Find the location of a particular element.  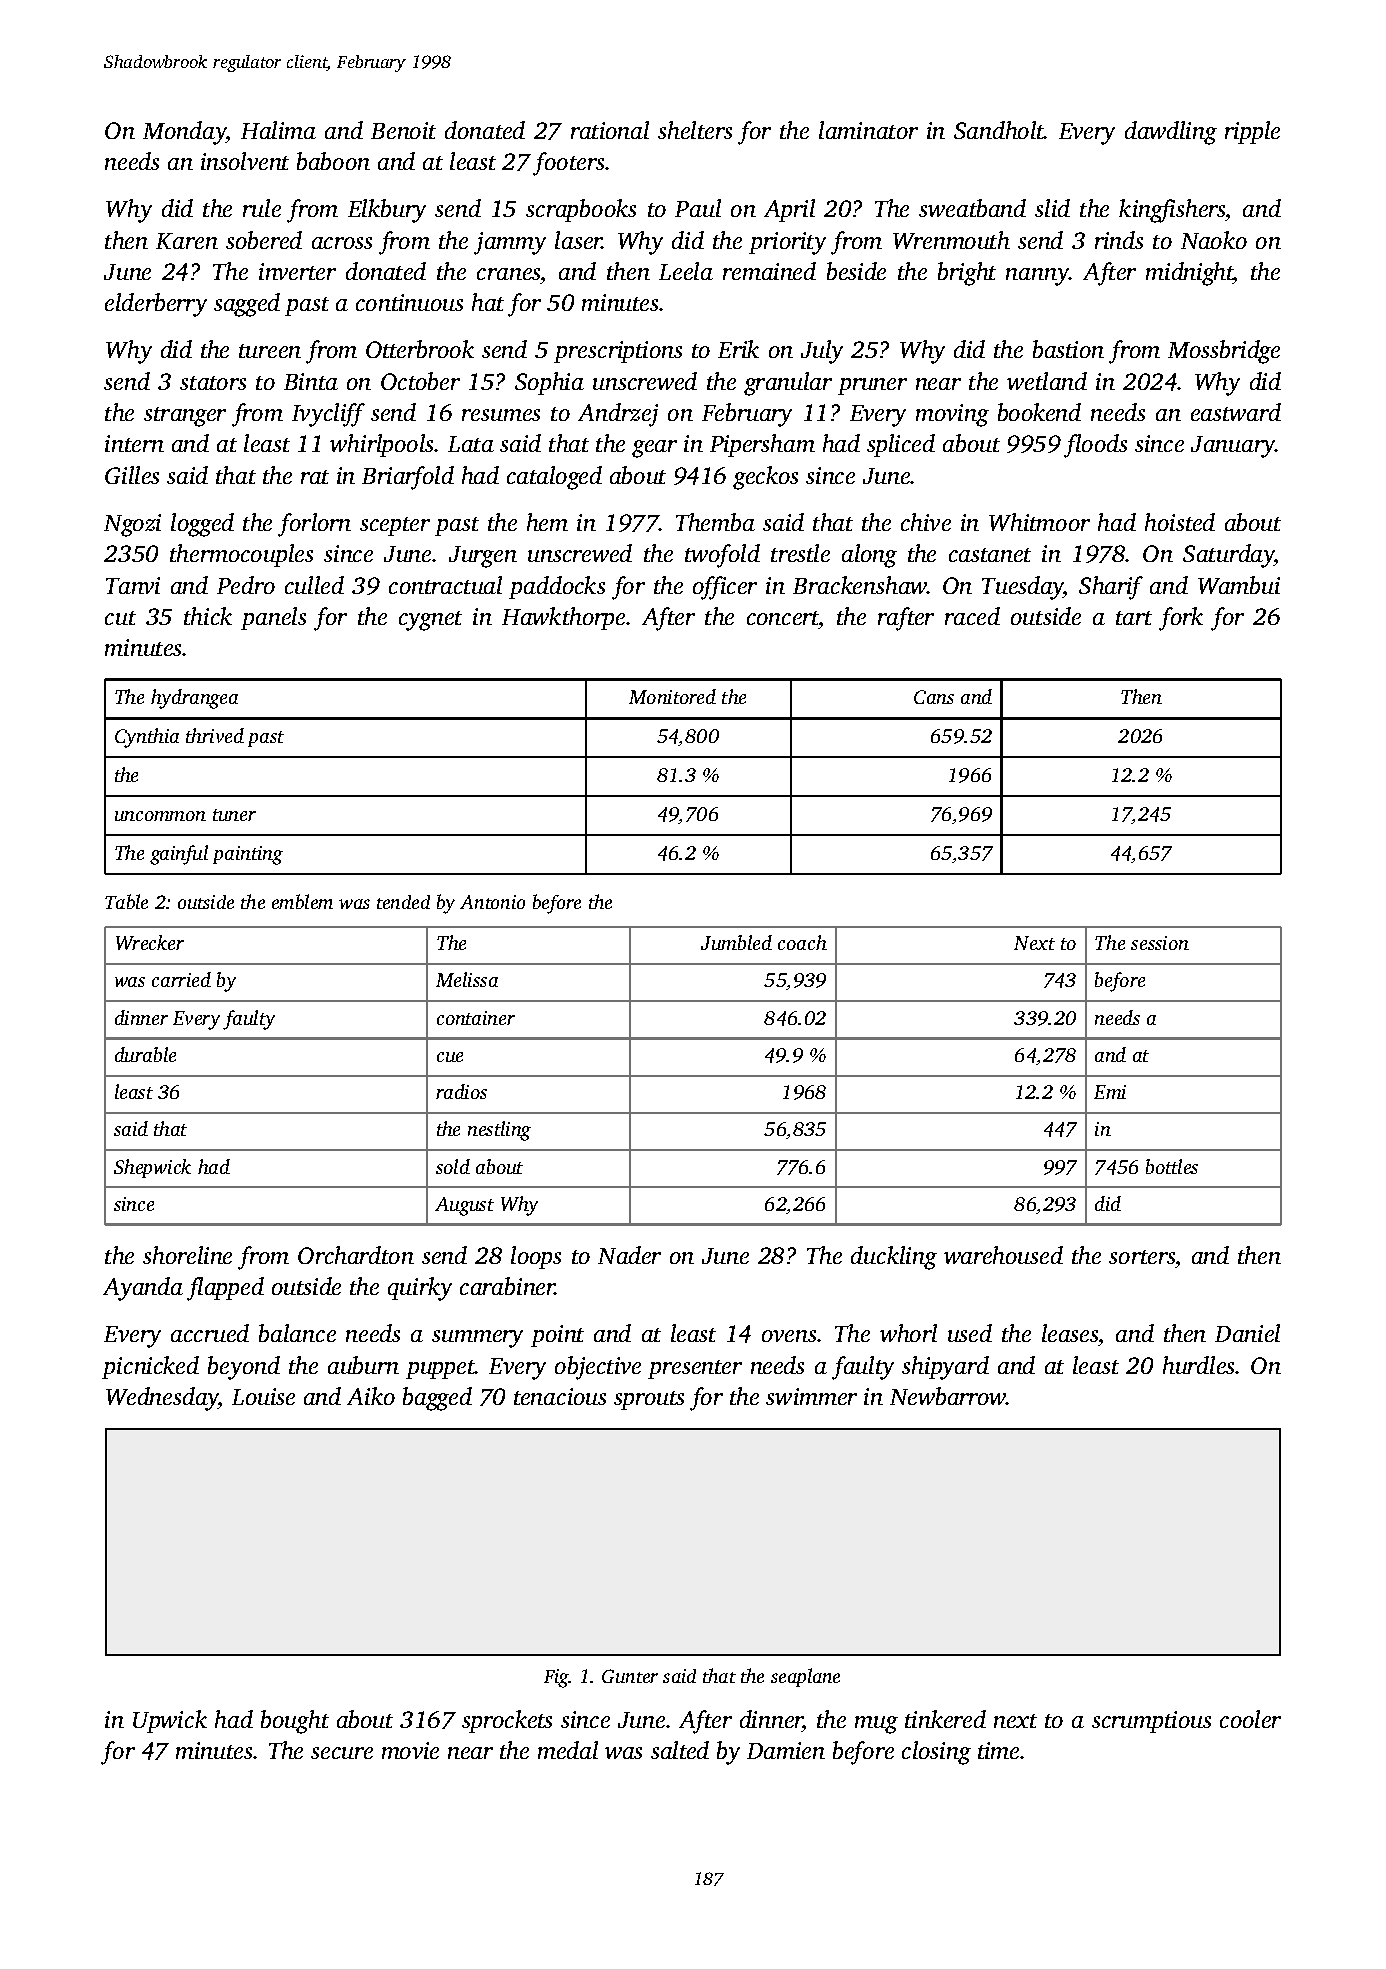

Cans is located at coordinates (934, 697).
